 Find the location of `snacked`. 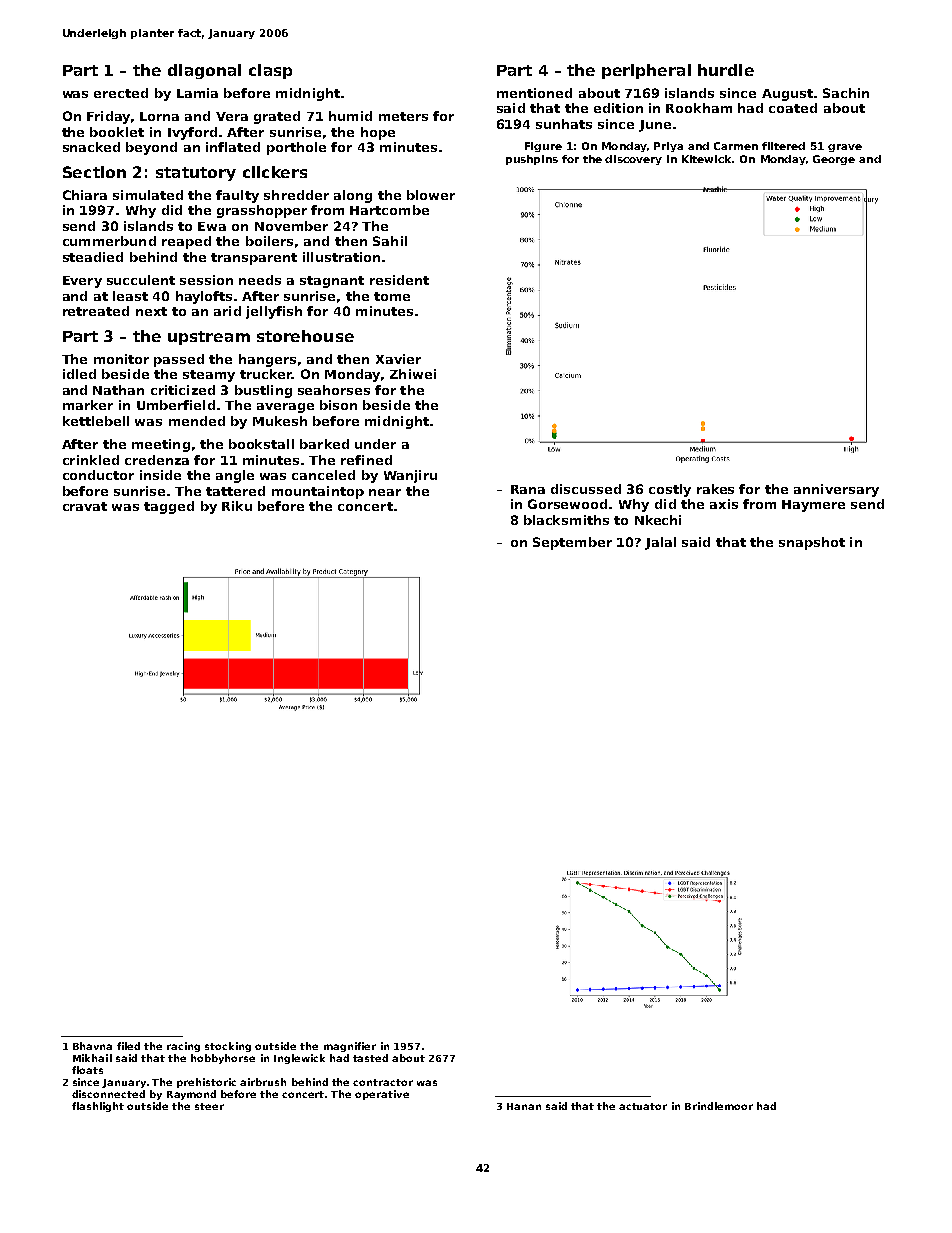

snacked is located at coordinates (91, 147).
